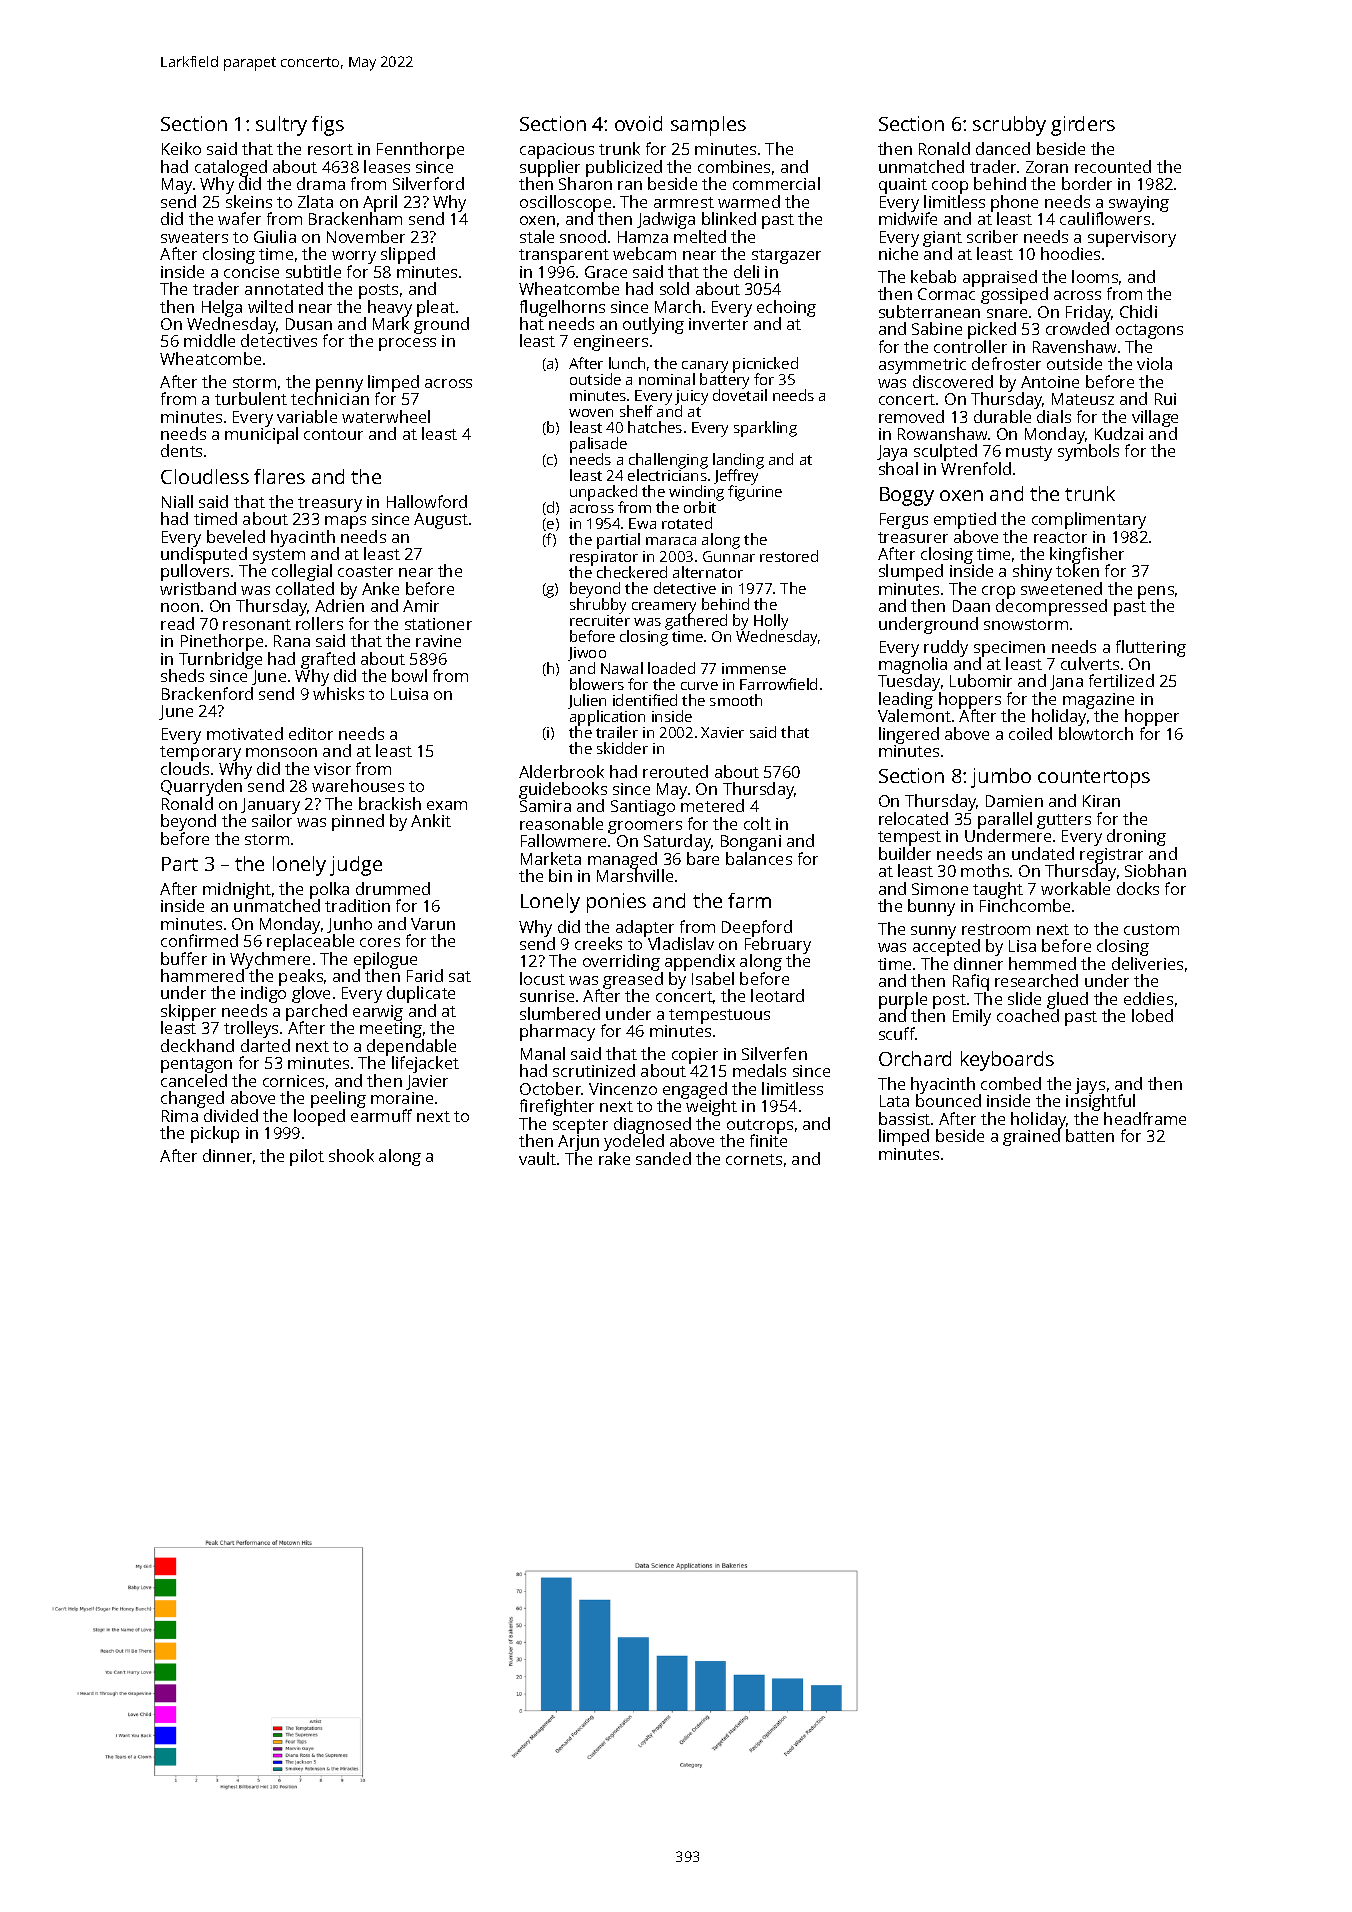 This page has height=1912, width=1352. Describe the element at coordinates (182, 675) in the page. I see `sheds` at that location.
